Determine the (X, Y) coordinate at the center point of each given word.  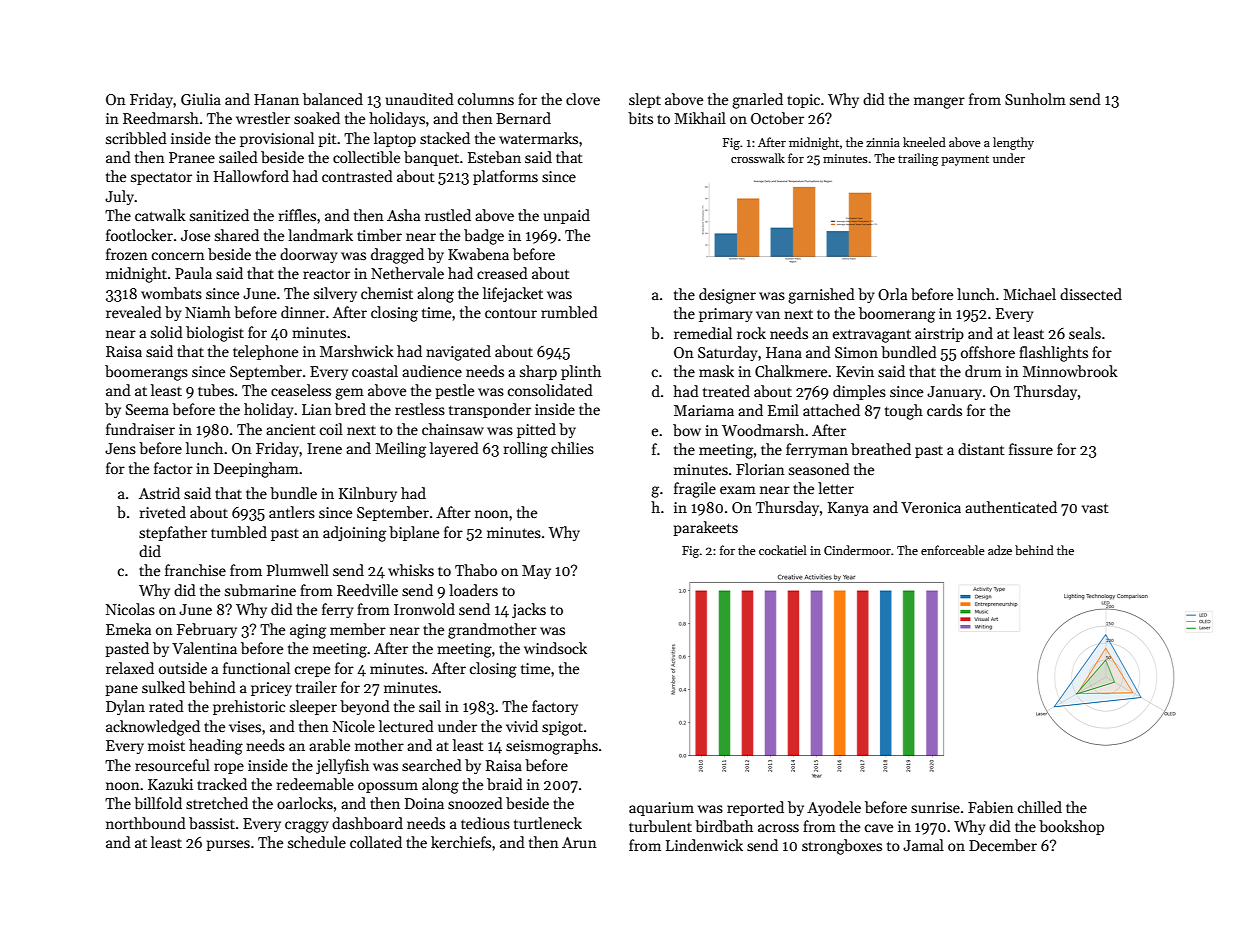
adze (1000, 550)
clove (583, 99)
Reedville (367, 590)
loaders (473, 590)
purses (228, 845)
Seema (147, 409)
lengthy (1013, 143)
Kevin (855, 371)
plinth (581, 372)
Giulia (201, 99)
